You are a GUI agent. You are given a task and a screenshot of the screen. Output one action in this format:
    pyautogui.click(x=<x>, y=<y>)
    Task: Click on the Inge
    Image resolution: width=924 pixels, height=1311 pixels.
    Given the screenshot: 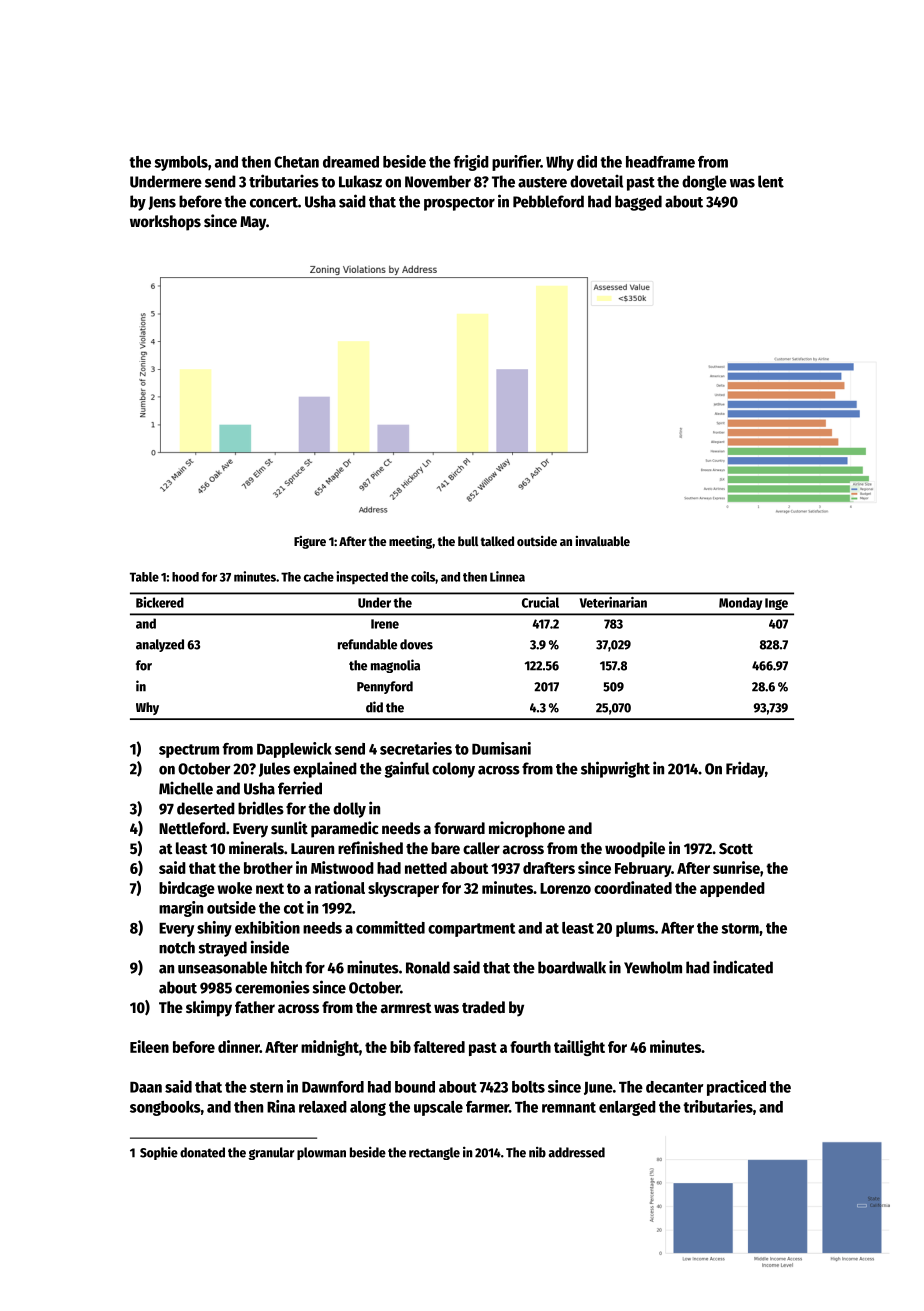 What is the action you would take?
    pyautogui.click(x=776, y=604)
